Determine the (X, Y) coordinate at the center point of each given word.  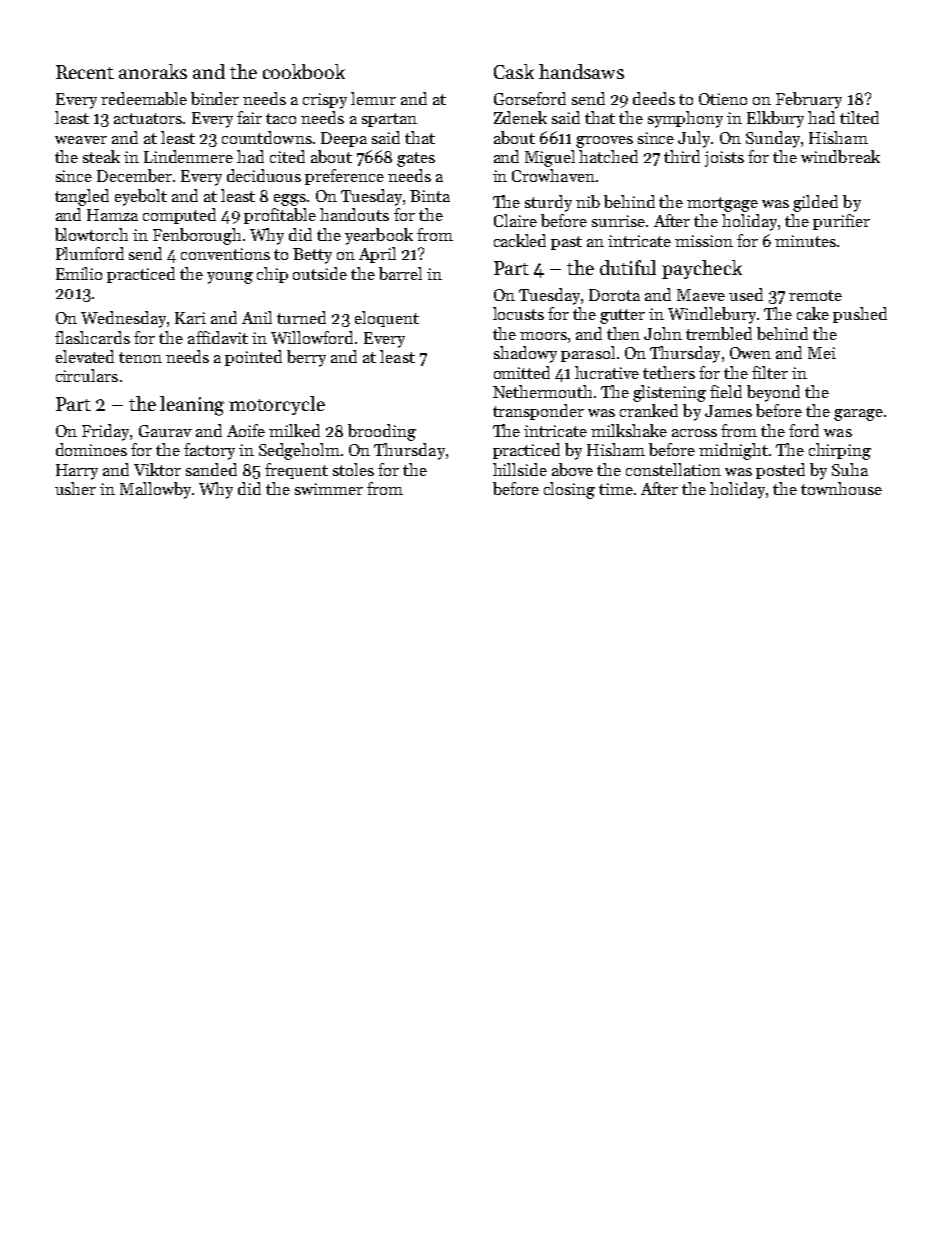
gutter (622, 316)
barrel (400, 273)
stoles (353, 469)
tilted (859, 117)
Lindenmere (188, 156)
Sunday (773, 139)
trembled (719, 333)
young (230, 278)
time (616, 489)
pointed (253, 358)
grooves (604, 142)
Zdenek (520, 117)
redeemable (144, 98)
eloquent (387, 319)
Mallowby (155, 490)
